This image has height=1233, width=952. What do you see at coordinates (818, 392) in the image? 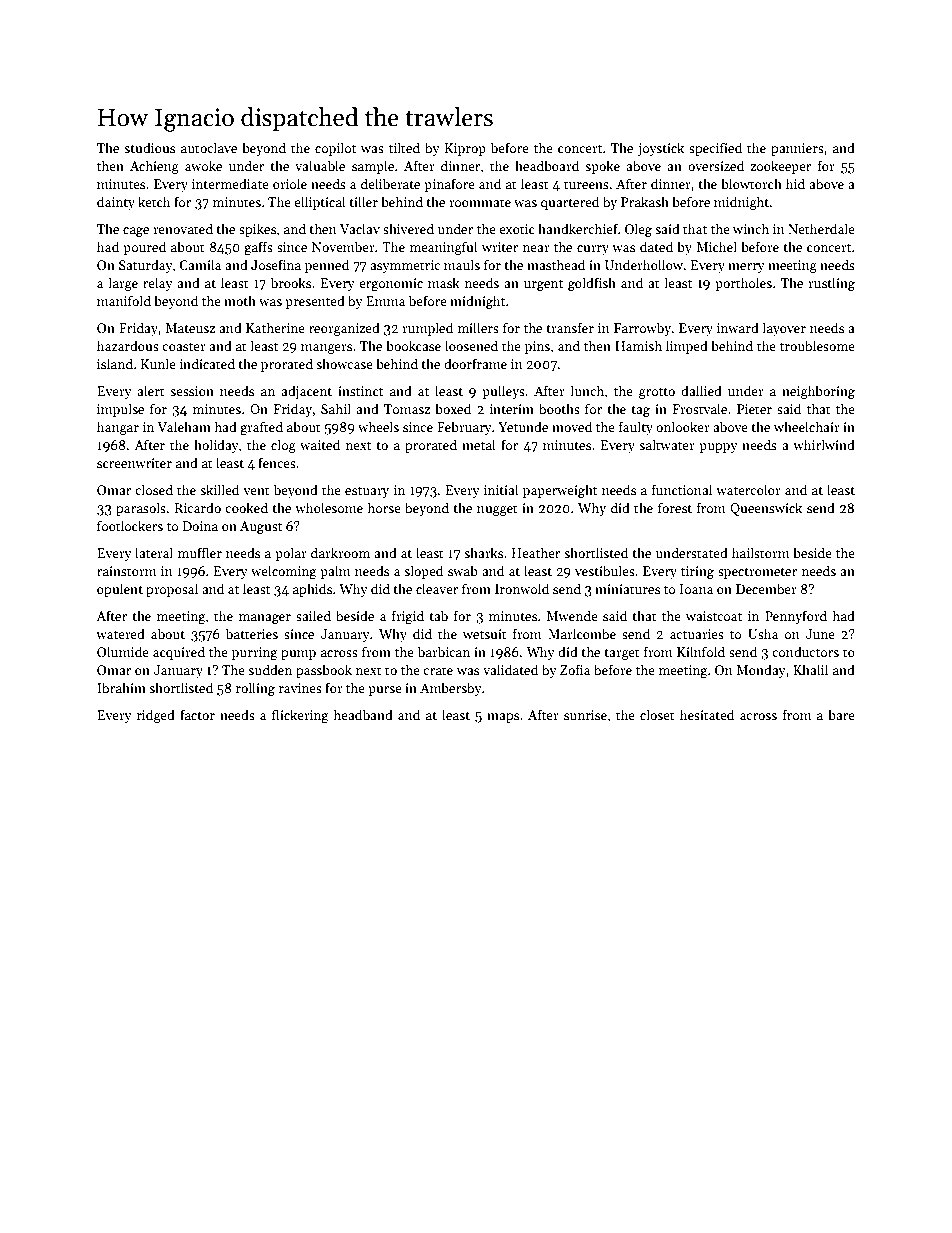
I see `neighboring` at bounding box center [818, 392].
